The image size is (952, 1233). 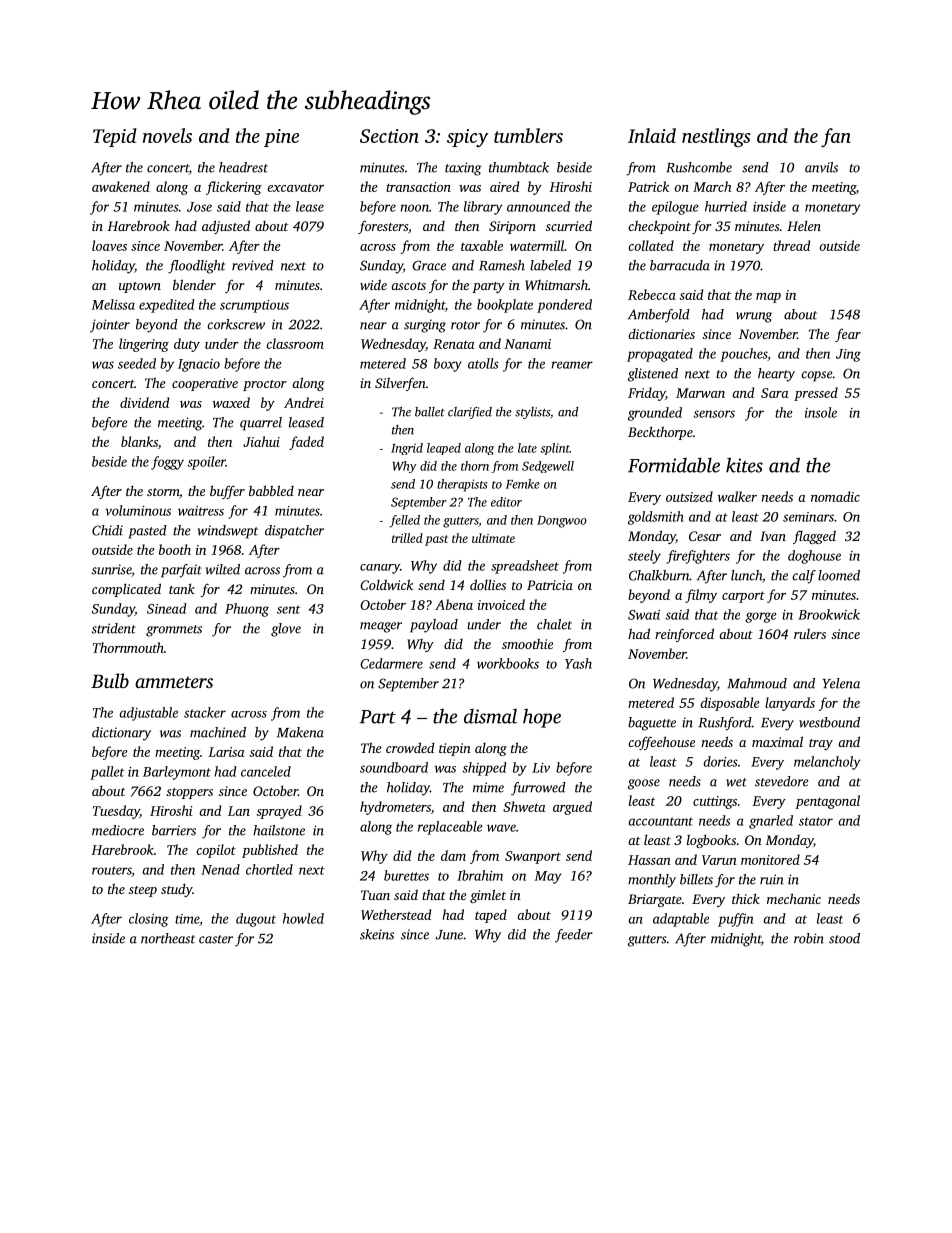 What do you see at coordinates (484, 769) in the screenshot?
I see `shipped` at bounding box center [484, 769].
